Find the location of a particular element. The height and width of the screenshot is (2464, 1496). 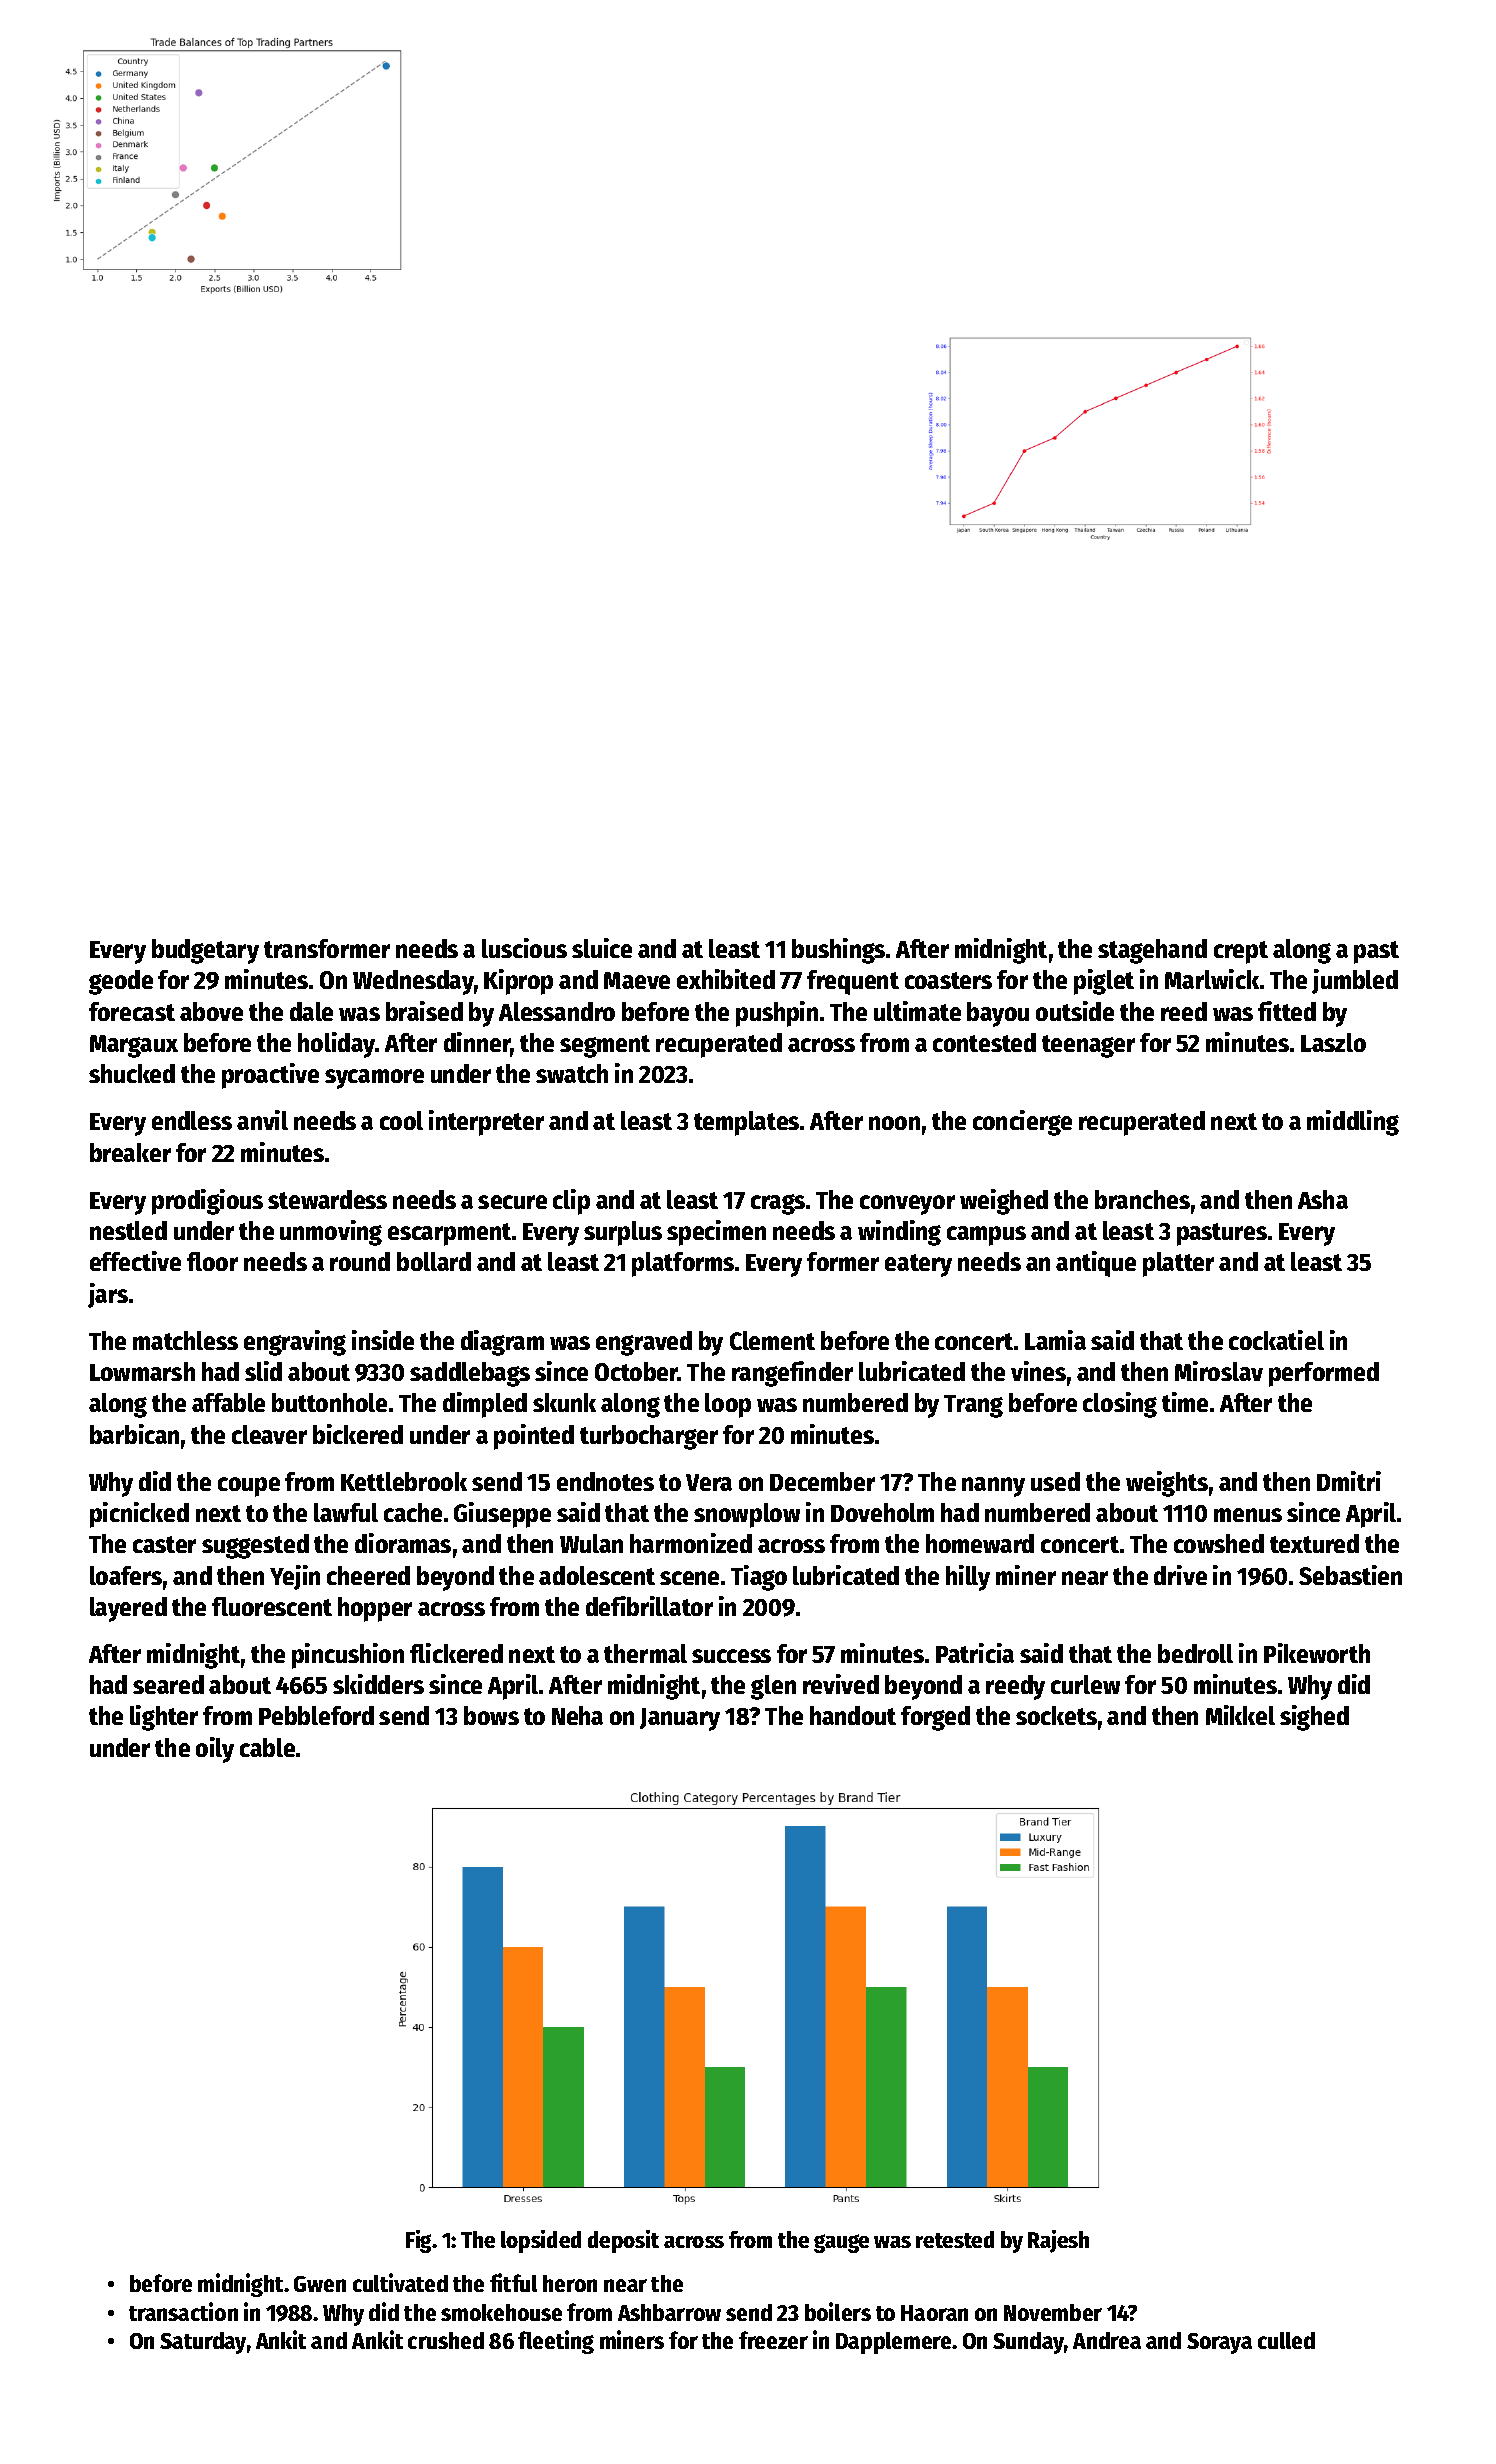

revived is located at coordinates (841, 1684).
